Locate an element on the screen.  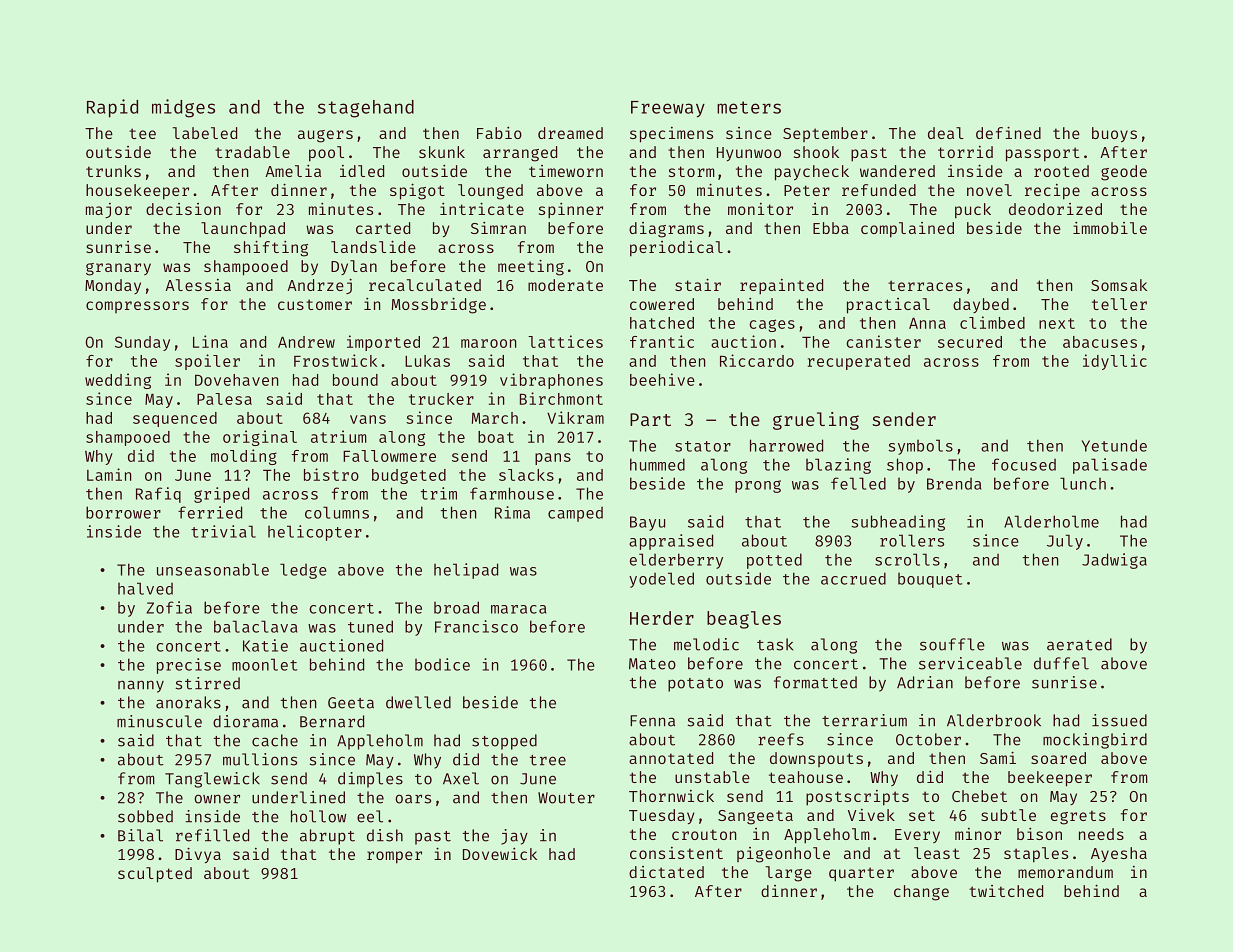
September is located at coordinates (825, 134).
